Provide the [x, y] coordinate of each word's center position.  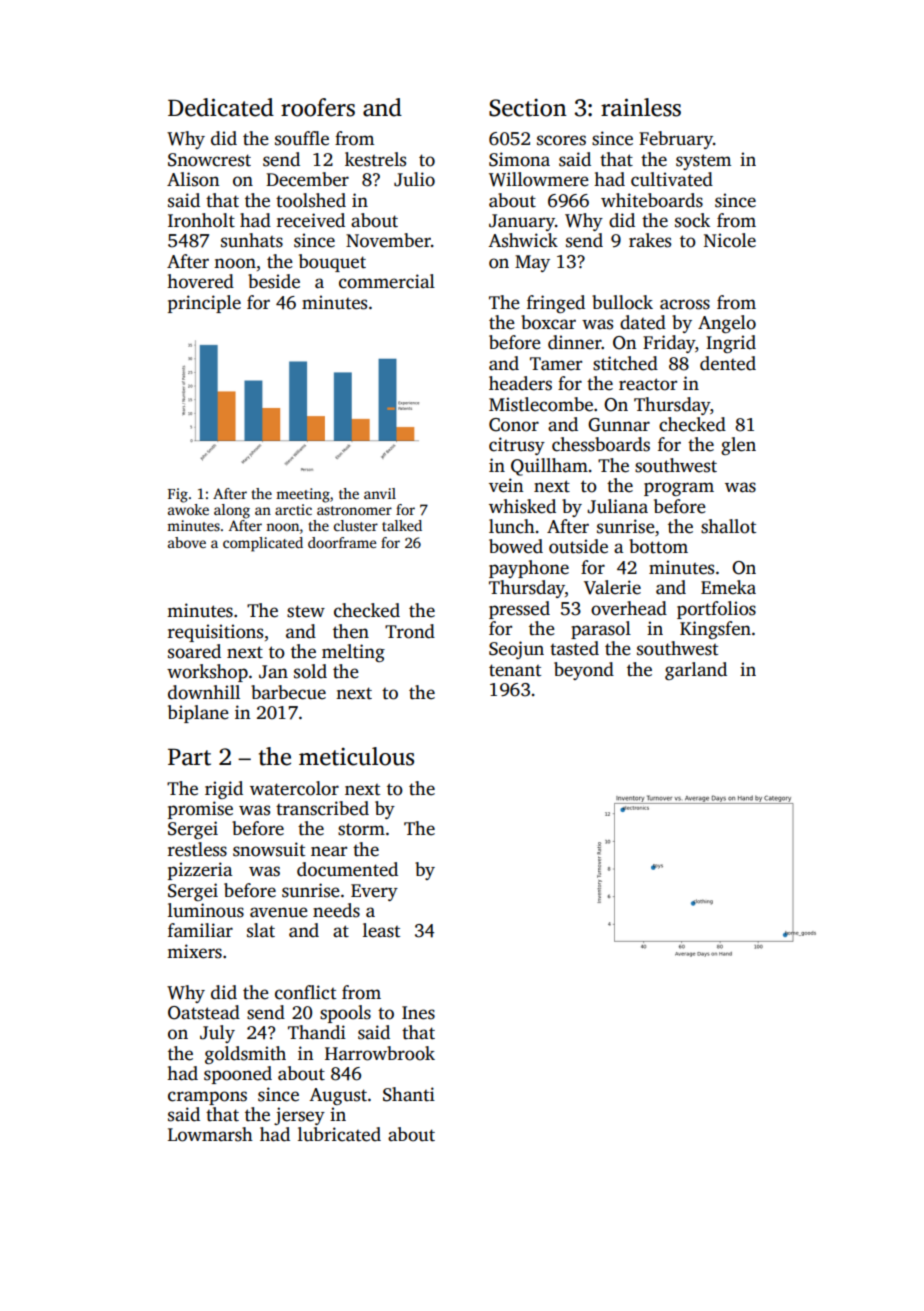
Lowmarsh [210, 1134]
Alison [193, 179]
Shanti [409, 1094]
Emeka [728, 587]
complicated [263, 544]
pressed [519, 610]
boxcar [548, 322]
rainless [641, 107]
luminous [206, 910]
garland [696, 671]
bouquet [332, 263]
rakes [650, 240]
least [381, 930]
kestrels [375, 159]
